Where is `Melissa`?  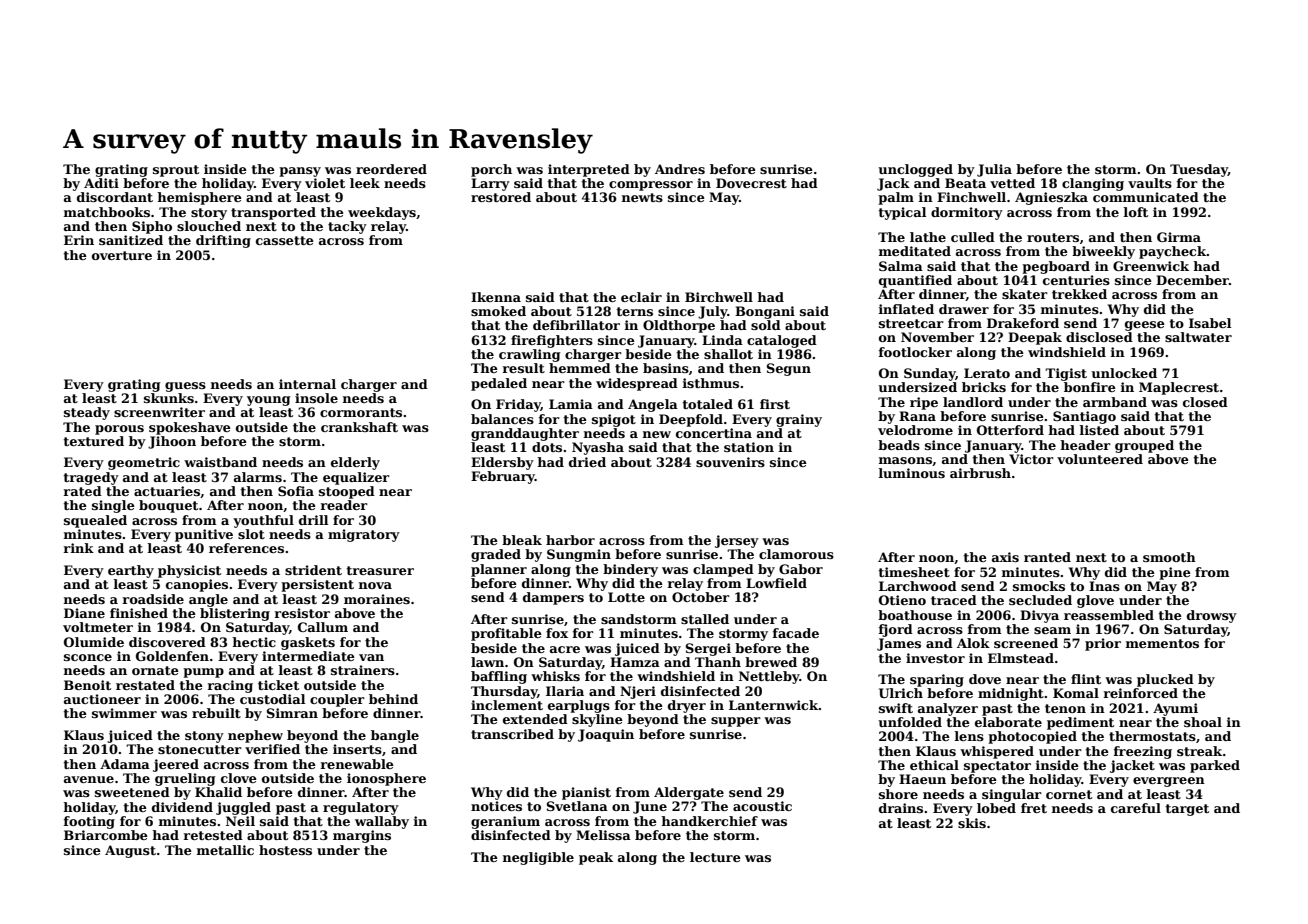 Melissa is located at coordinates (603, 835).
